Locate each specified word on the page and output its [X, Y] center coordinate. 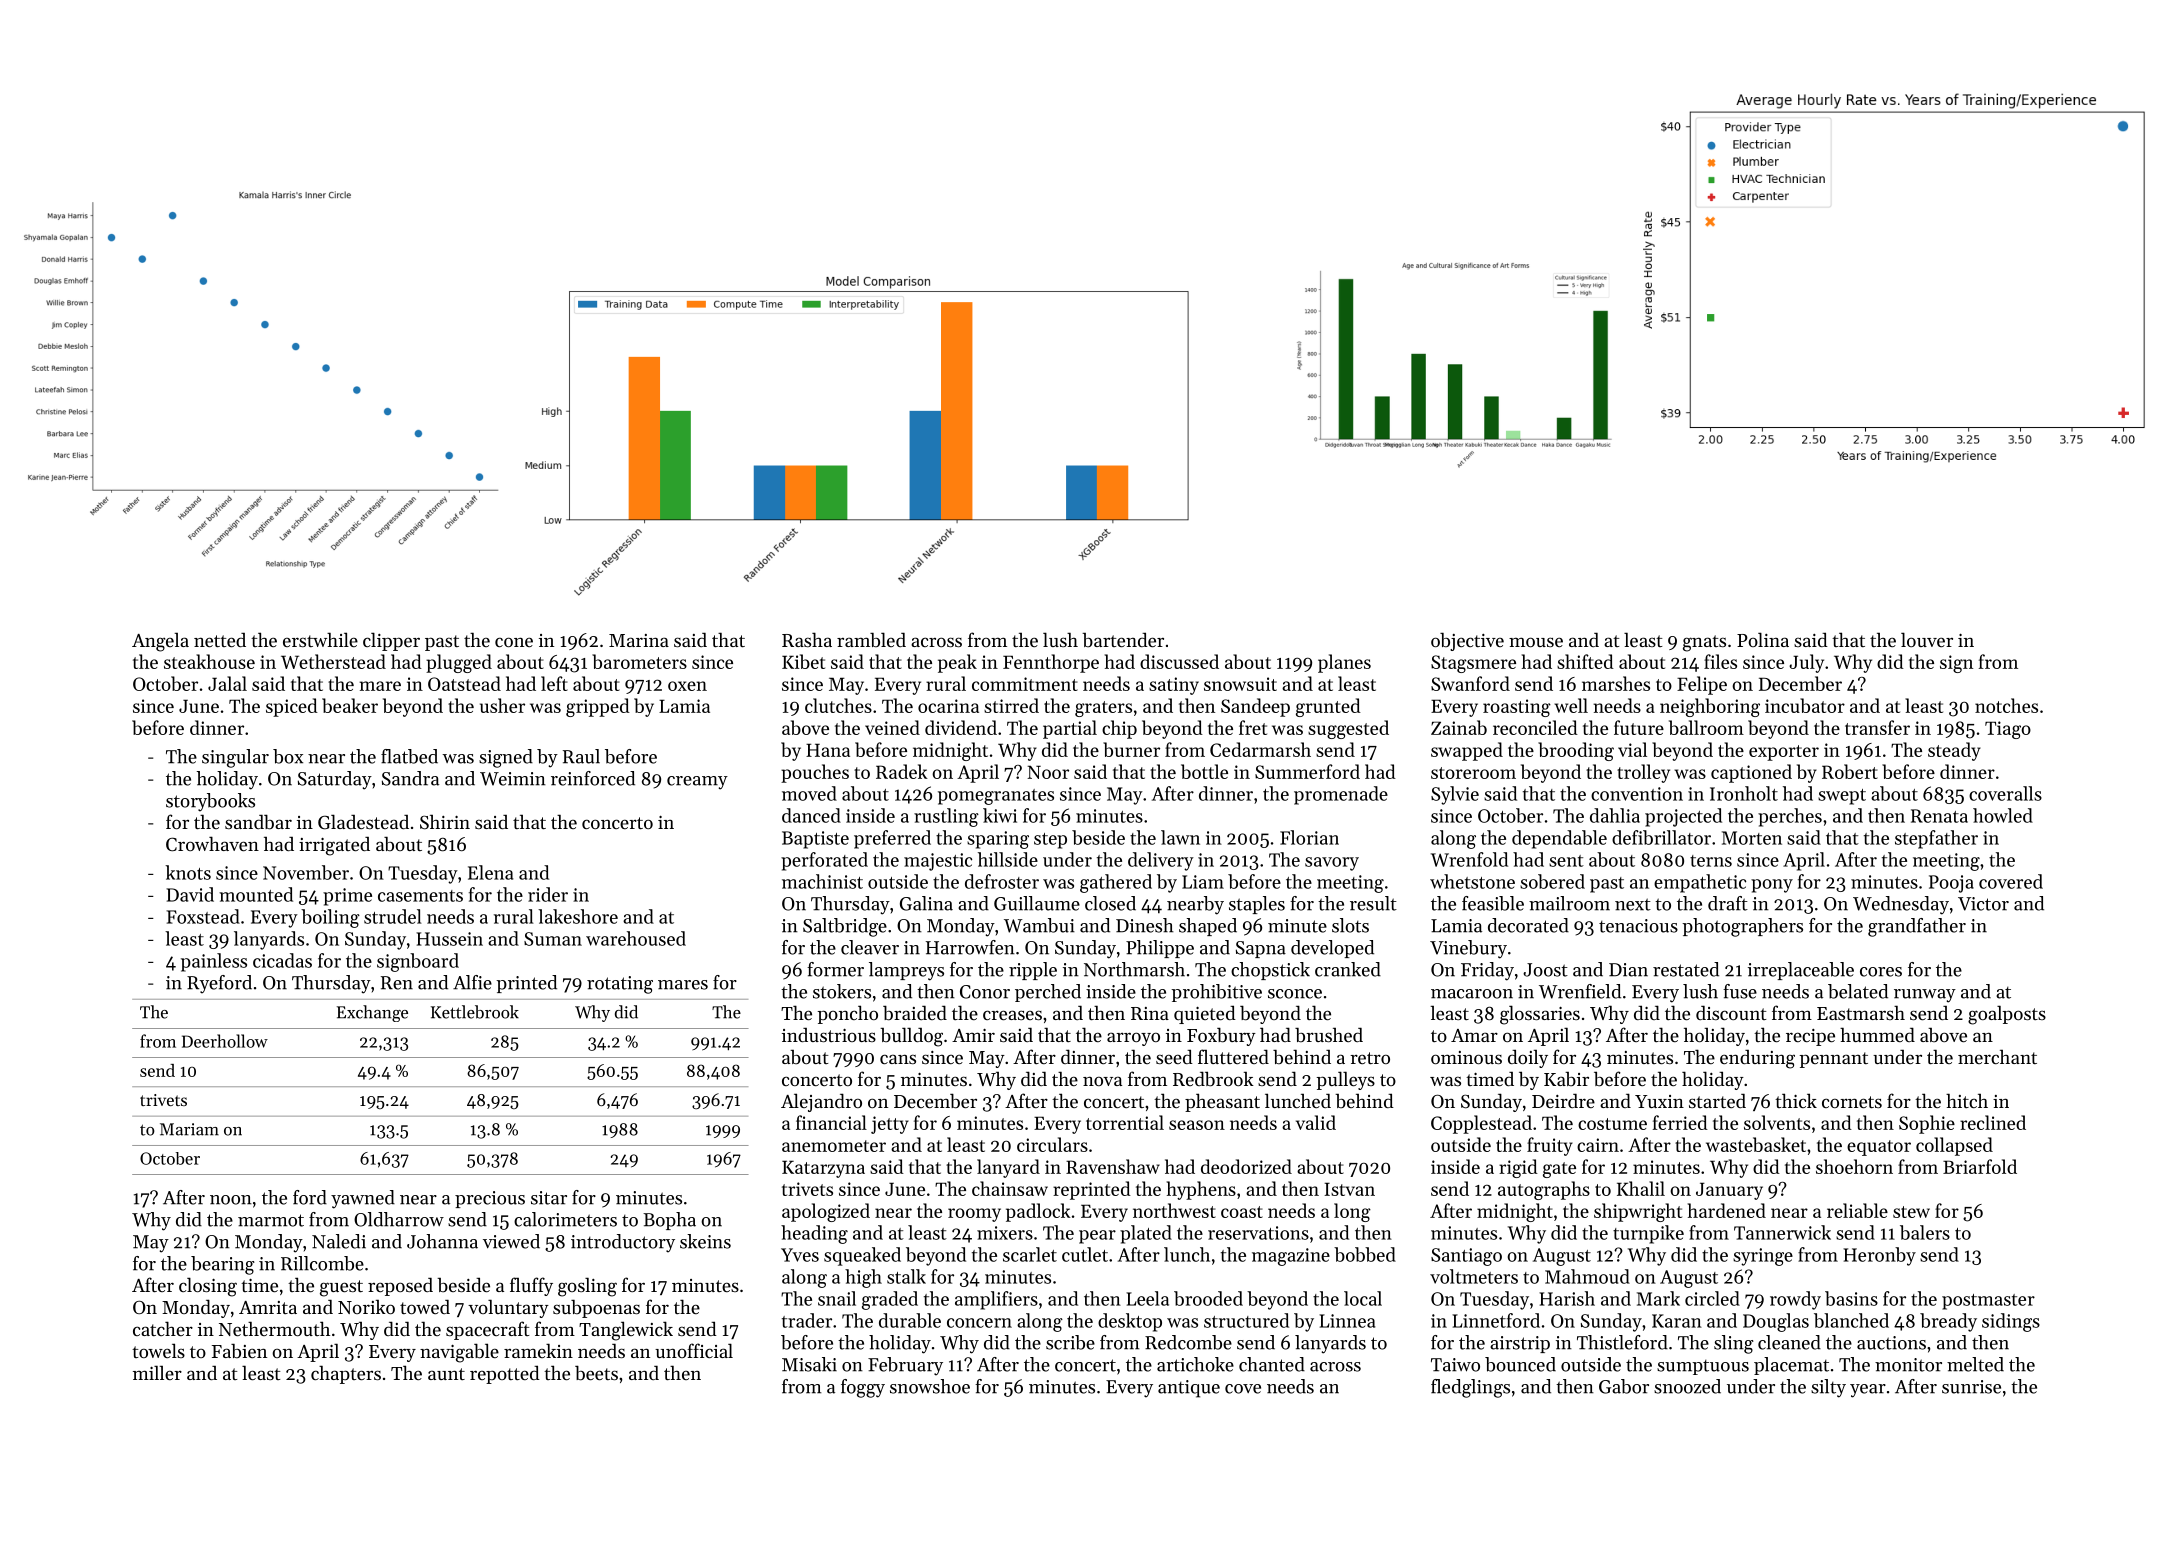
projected [1683, 817]
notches [2006, 705]
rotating [620, 985]
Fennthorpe [1051, 663]
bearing [223, 1265]
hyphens [1201, 1190]
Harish [1567, 1298]
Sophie [1927, 1124]
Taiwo [1455, 1365]
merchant [1997, 1056]
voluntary [508, 1308]
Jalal [227, 683]
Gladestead [363, 822]
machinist [822, 881]
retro [1370, 1058]
